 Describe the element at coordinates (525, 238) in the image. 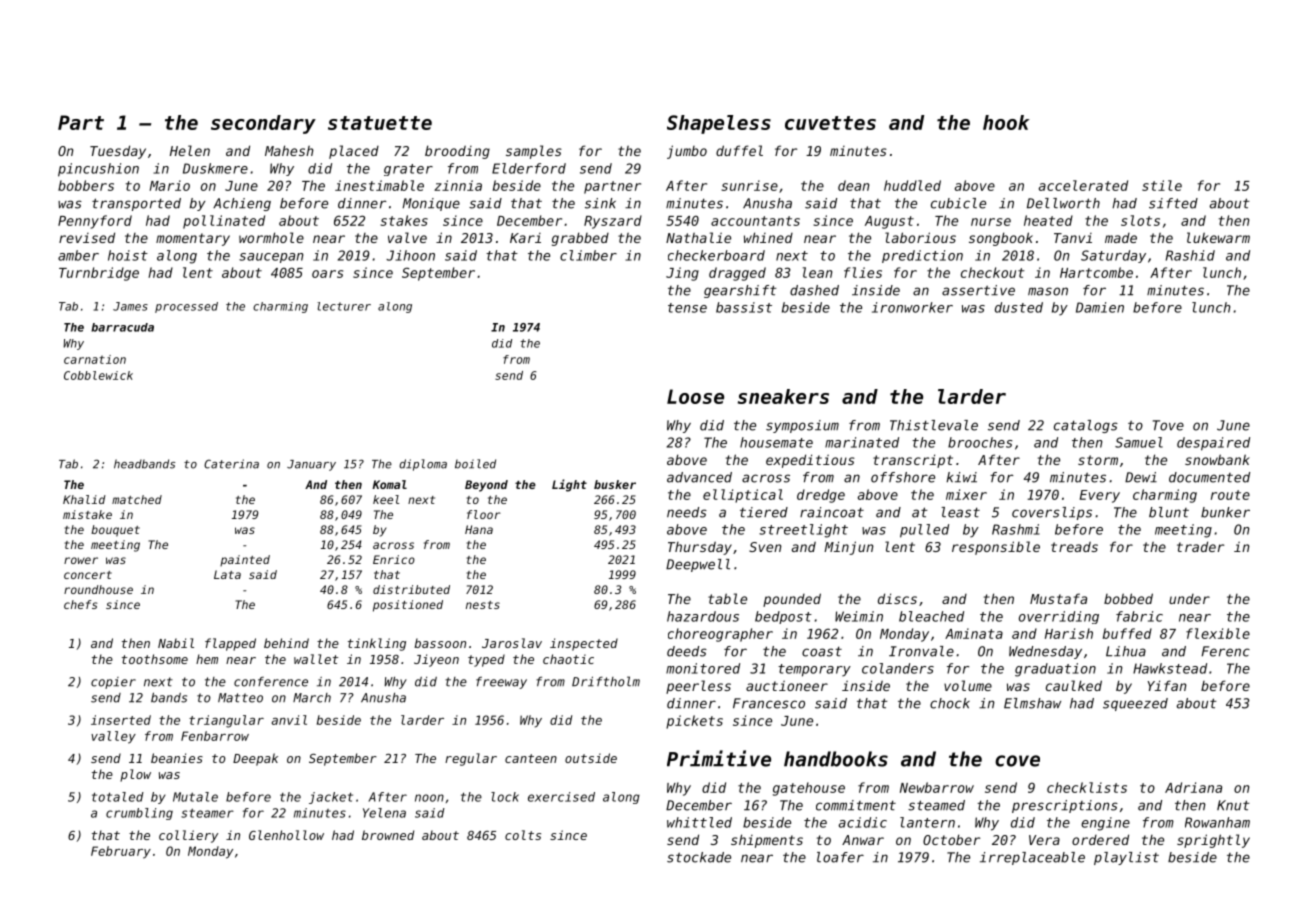

I see `Kari` at that location.
